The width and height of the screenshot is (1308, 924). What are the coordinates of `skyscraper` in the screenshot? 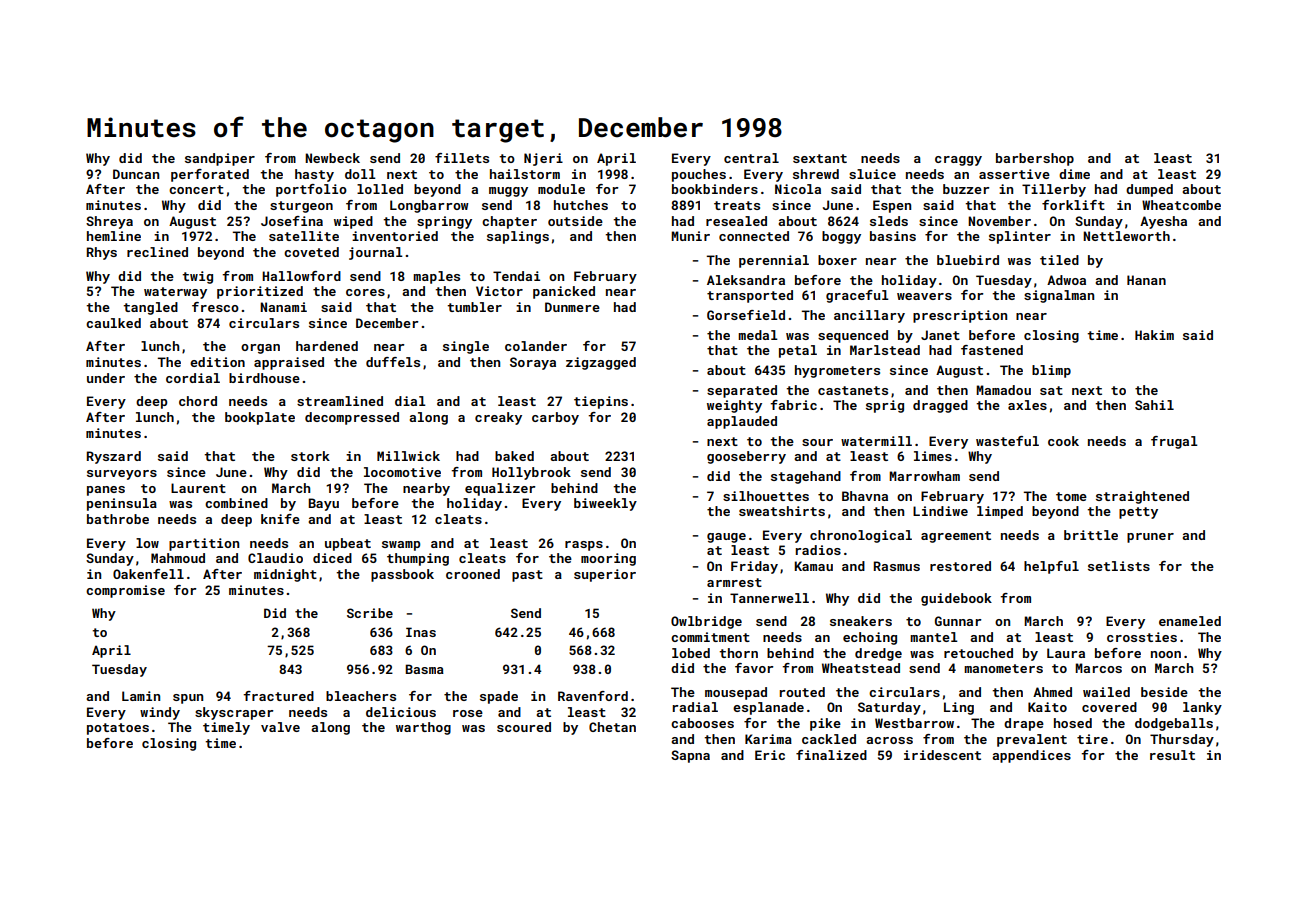 It's located at (234, 713).
